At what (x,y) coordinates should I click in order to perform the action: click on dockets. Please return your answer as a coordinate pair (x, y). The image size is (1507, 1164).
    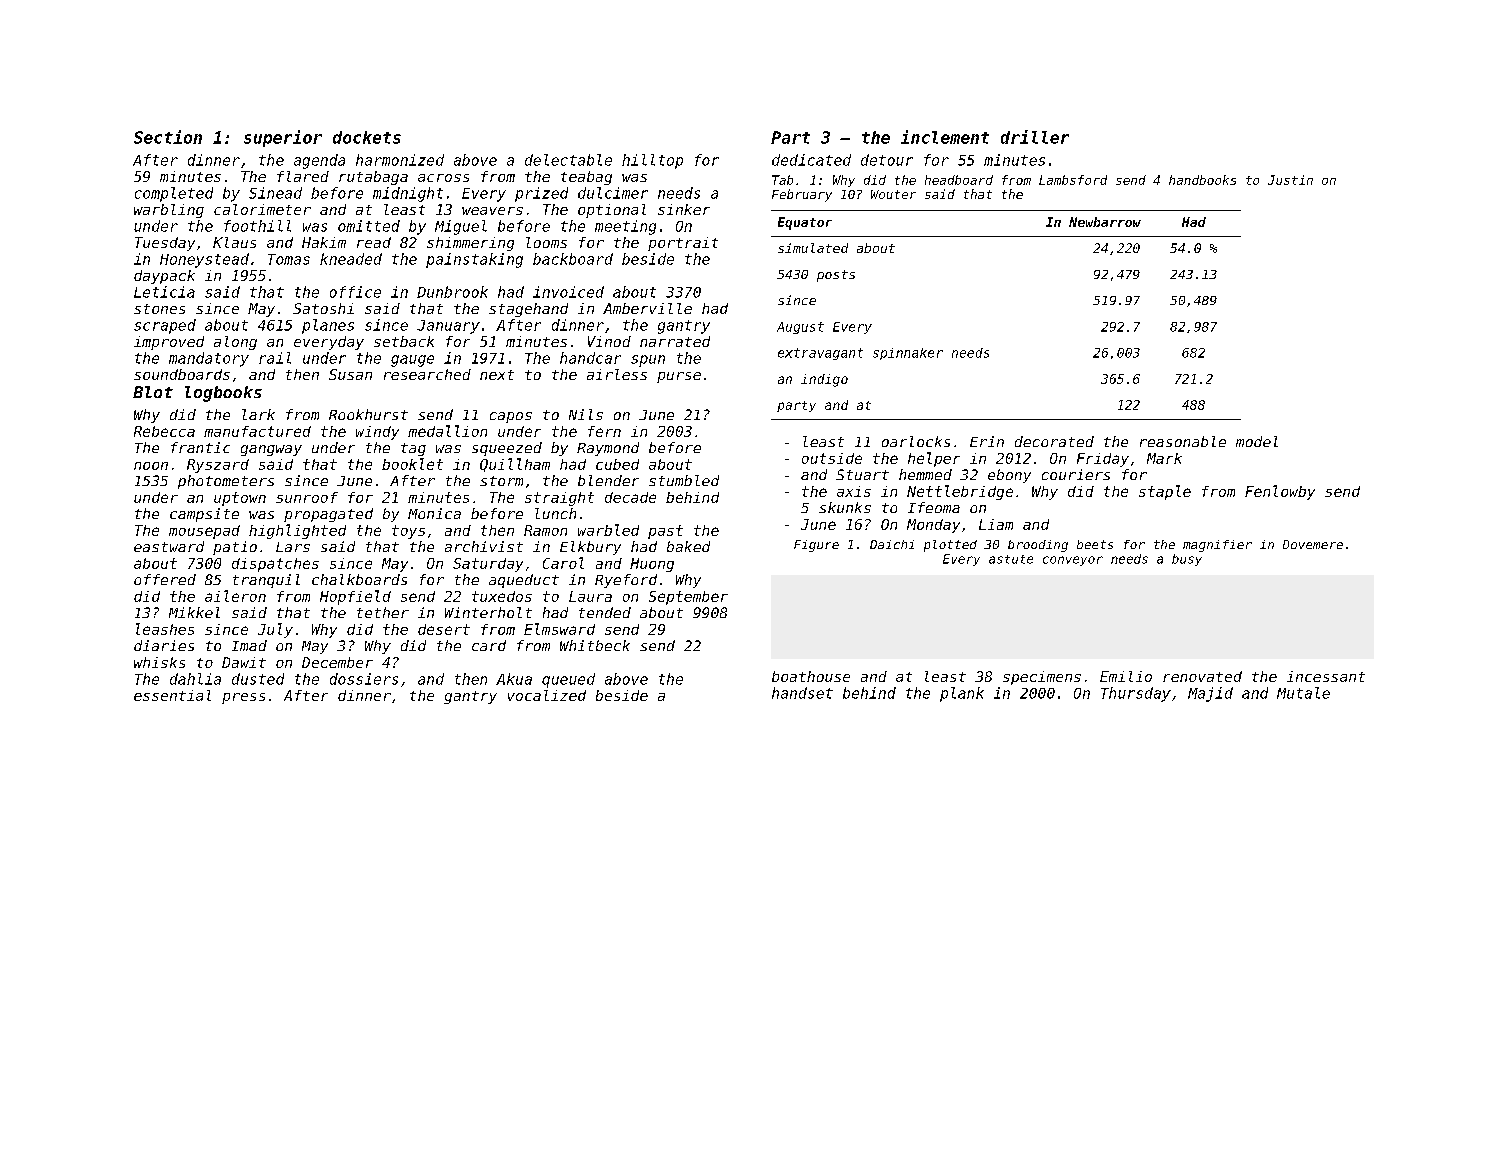
    Looking at the image, I should click on (367, 137).
